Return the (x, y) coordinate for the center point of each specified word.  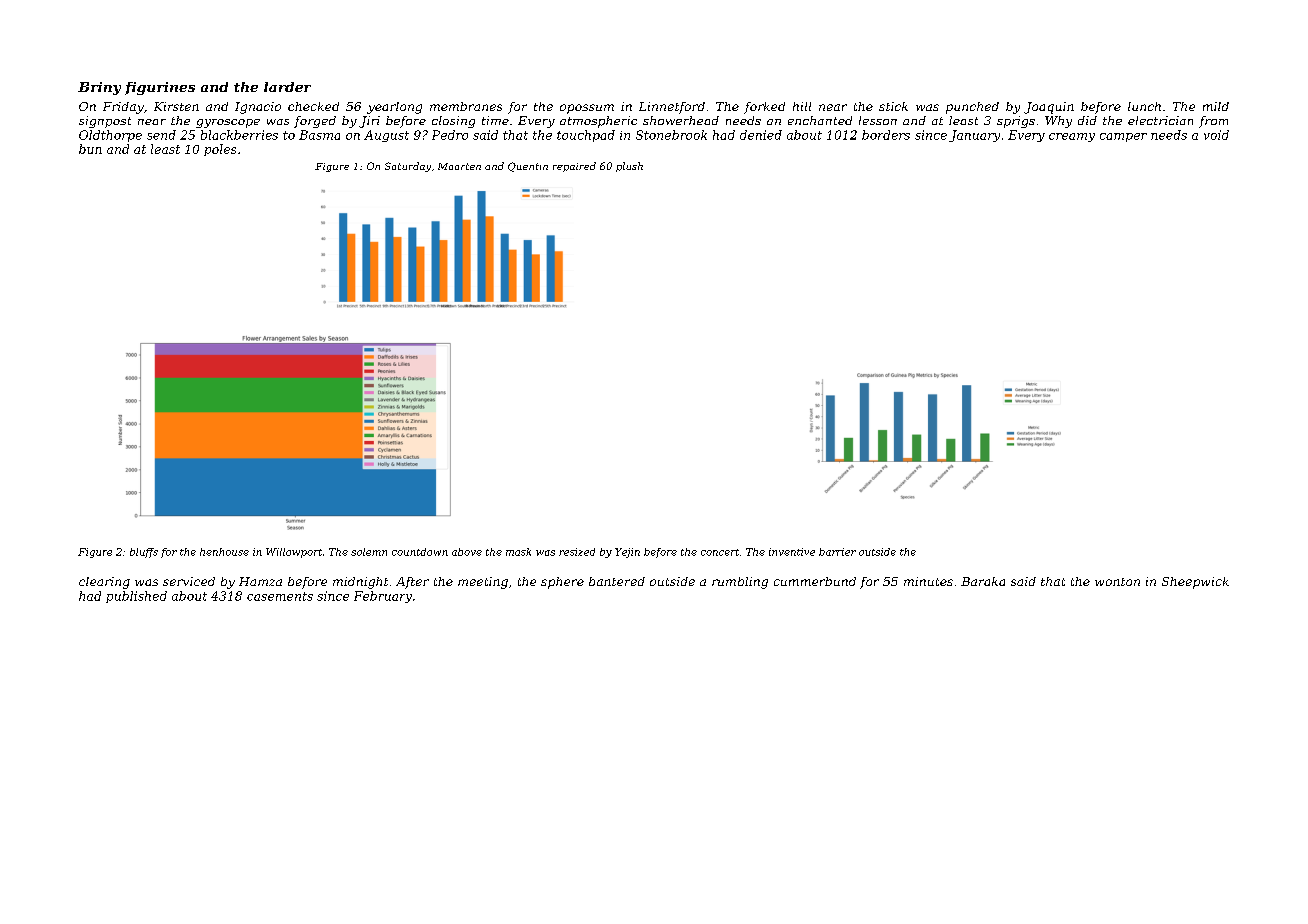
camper (1123, 137)
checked (313, 106)
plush (629, 167)
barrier (837, 552)
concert (720, 552)
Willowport (294, 553)
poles (220, 150)
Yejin (627, 553)
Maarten (459, 166)
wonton (1117, 582)
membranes (466, 106)
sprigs (1016, 122)
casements (280, 596)
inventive (792, 552)
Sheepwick (1195, 583)
